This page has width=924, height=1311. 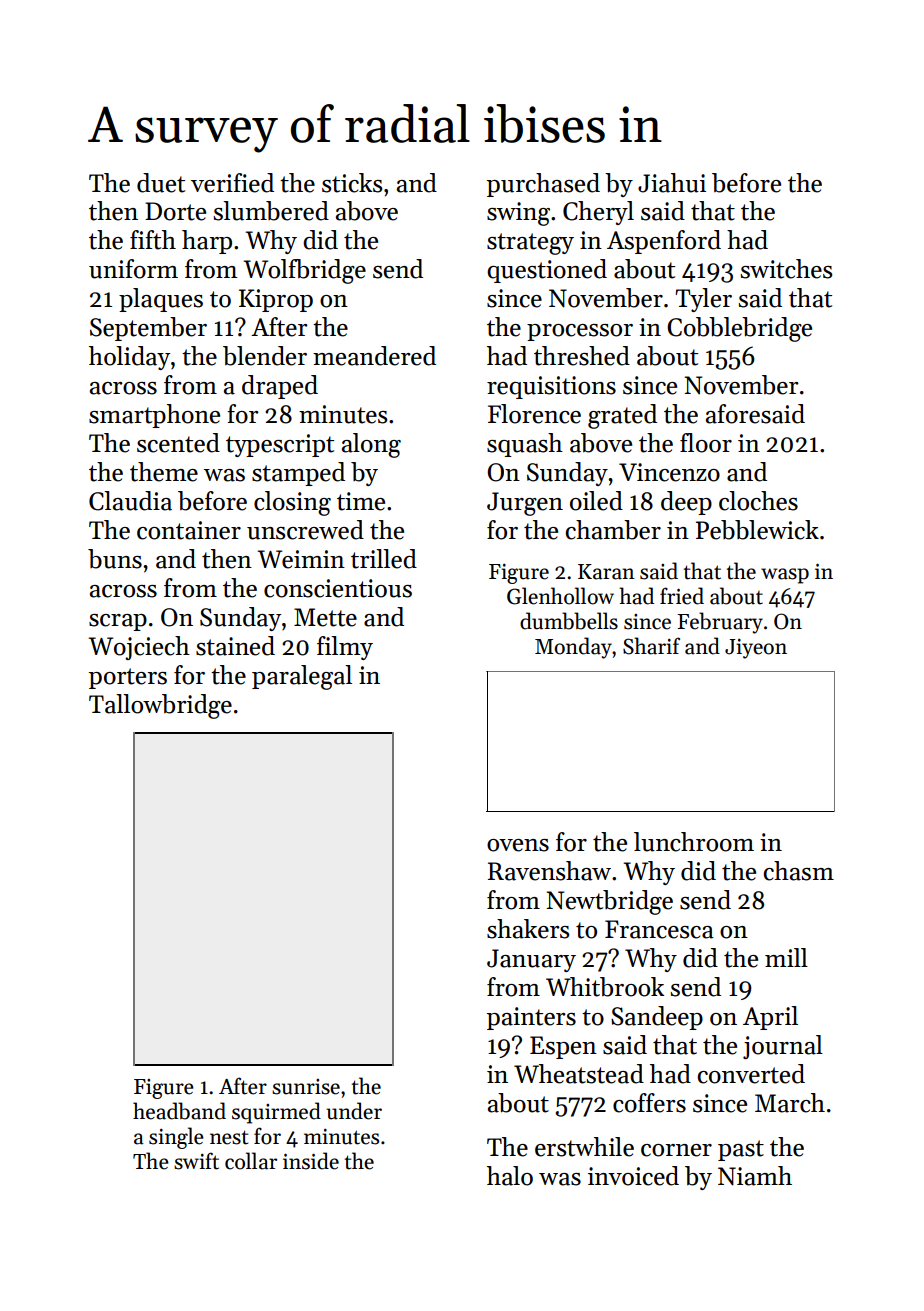 I want to click on Monday, so click(x=573, y=648).
